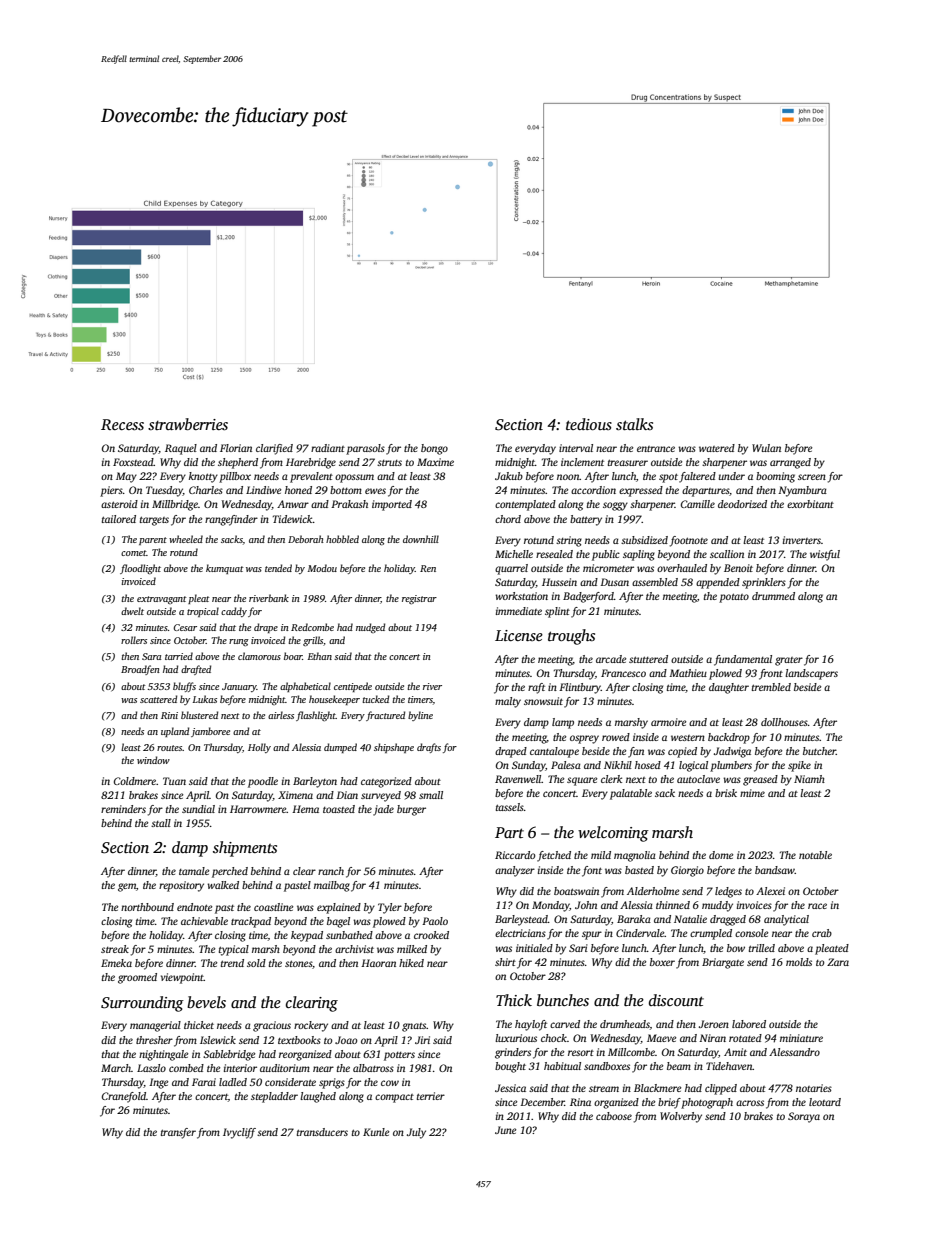  Describe the element at coordinates (815, 855) in the screenshot. I see `notable` at that location.
